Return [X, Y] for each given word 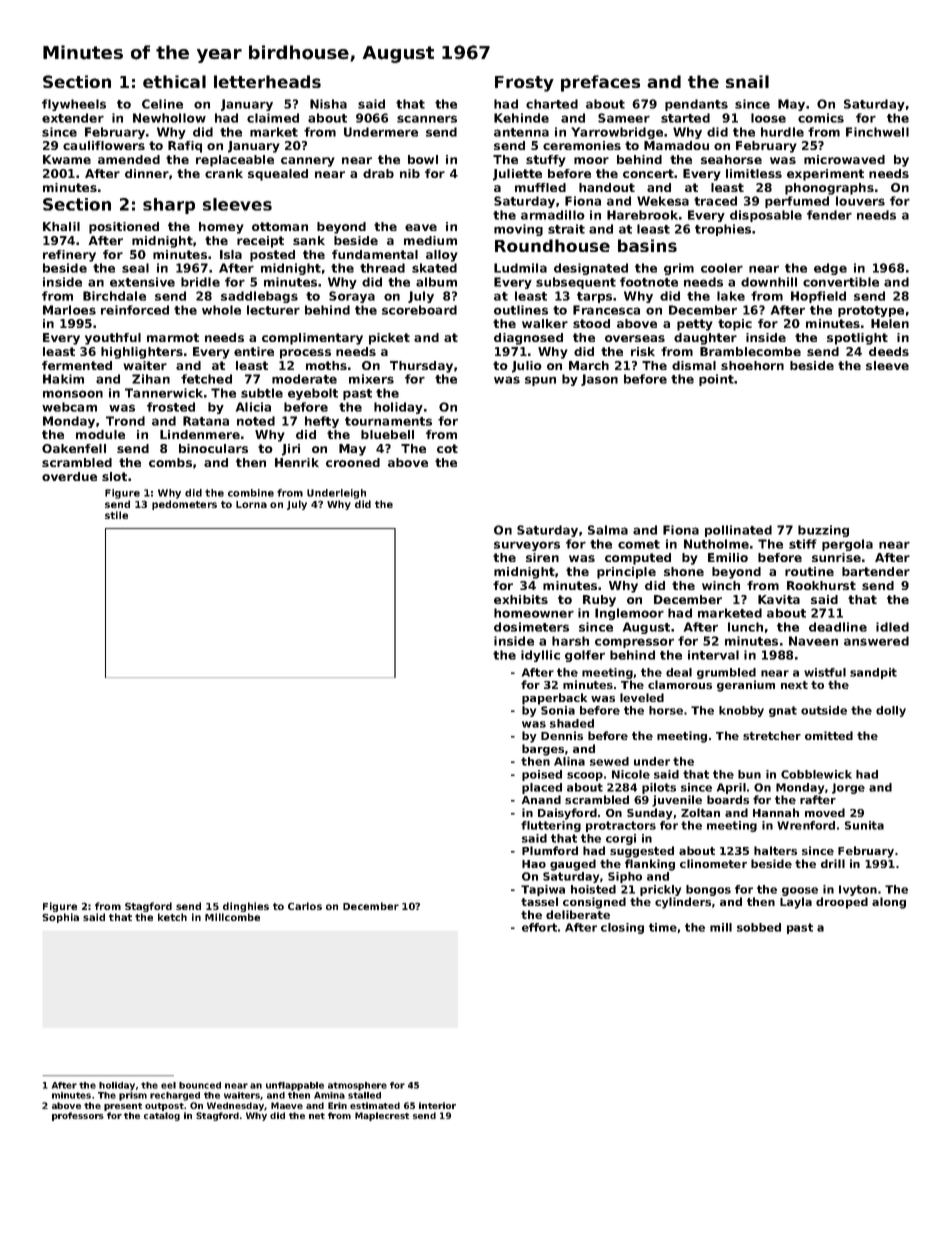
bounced [200, 1085]
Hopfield [818, 297]
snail [747, 81]
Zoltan [700, 812]
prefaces [600, 83]
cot [447, 448]
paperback [554, 699]
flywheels [74, 105]
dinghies [246, 907]
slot [114, 476]
